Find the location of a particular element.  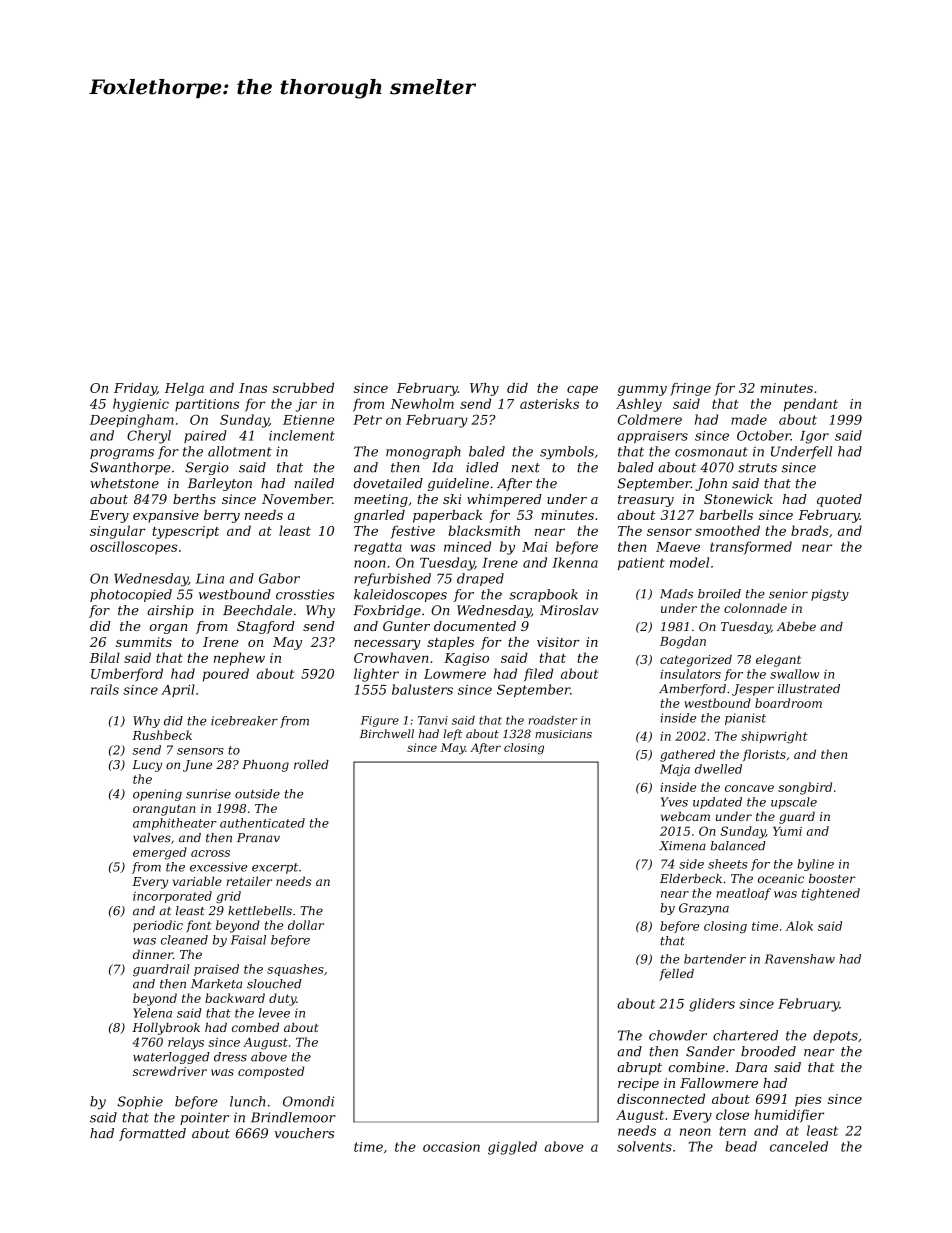

cape is located at coordinates (582, 391).
